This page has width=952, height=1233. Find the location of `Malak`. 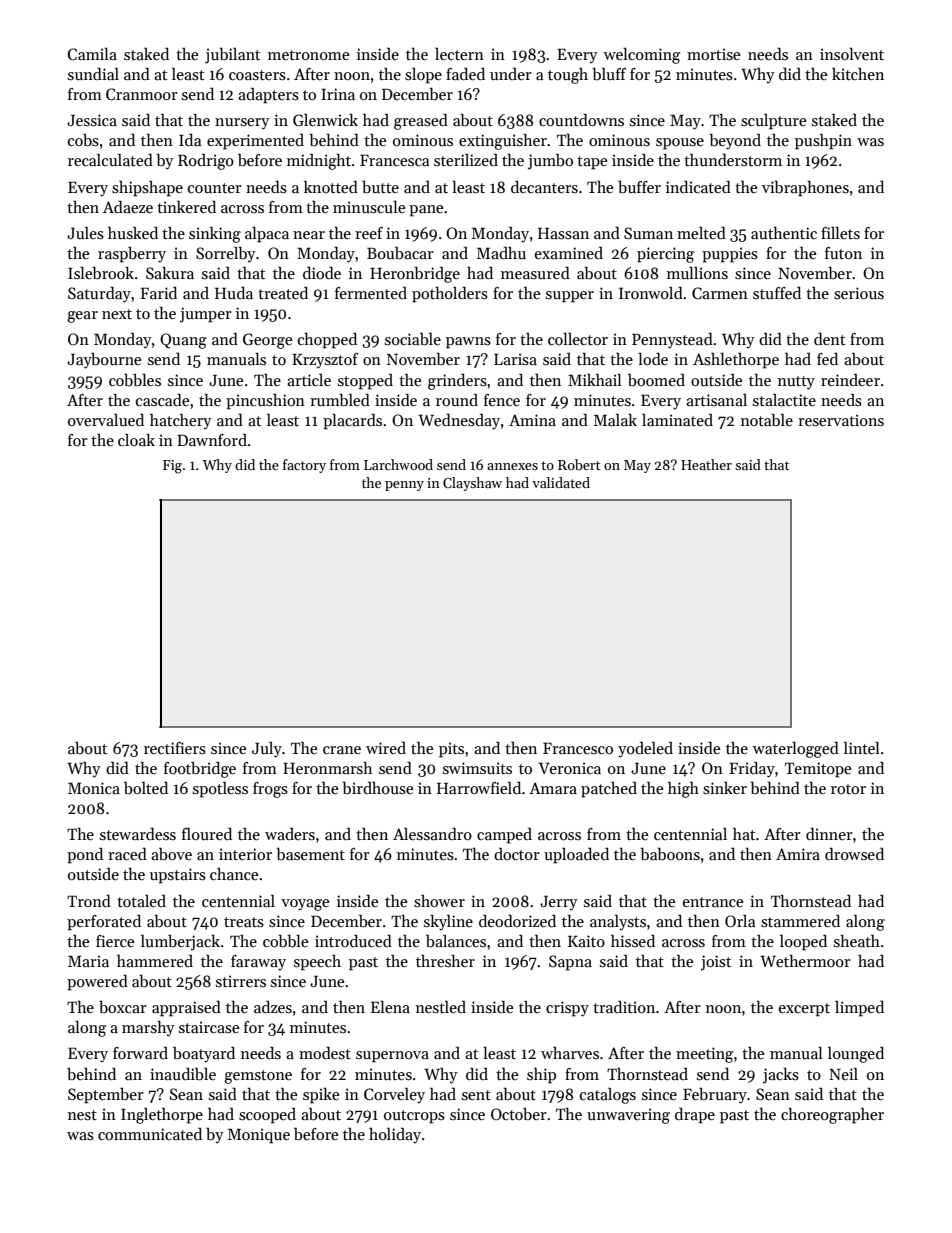

Malak is located at coordinates (615, 420).
